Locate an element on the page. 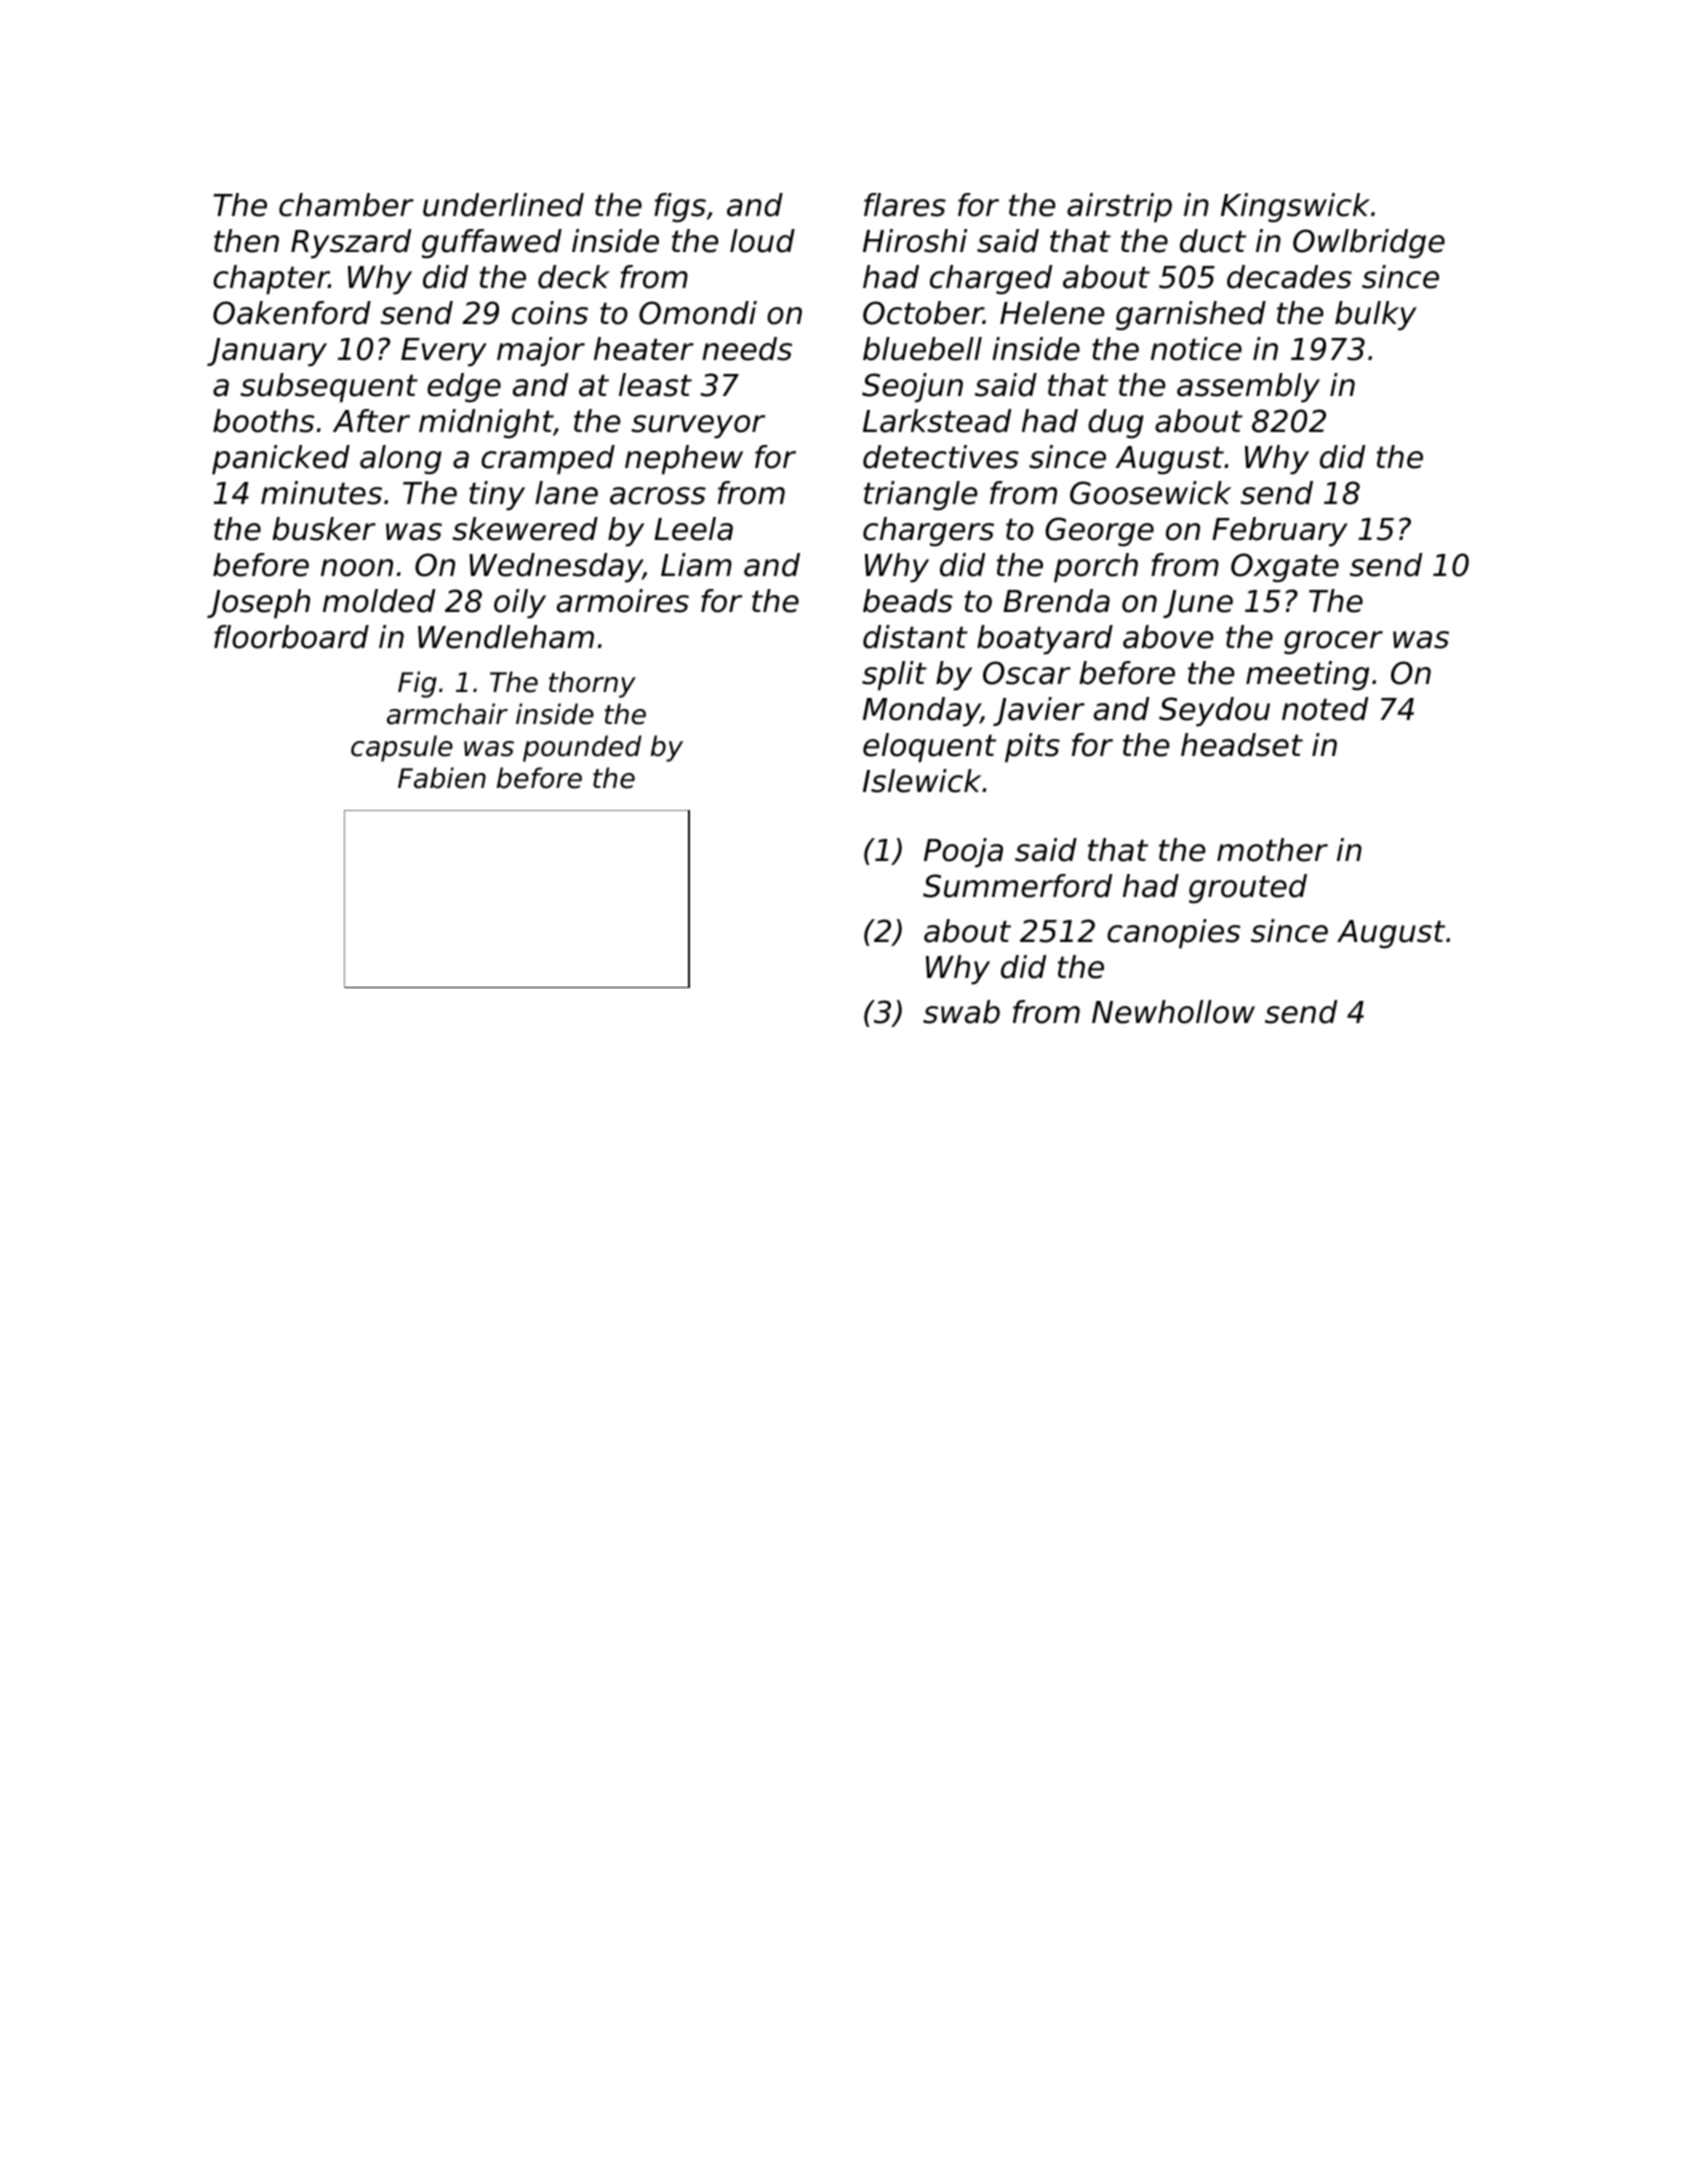  Kingswick is located at coordinates (1295, 208).
